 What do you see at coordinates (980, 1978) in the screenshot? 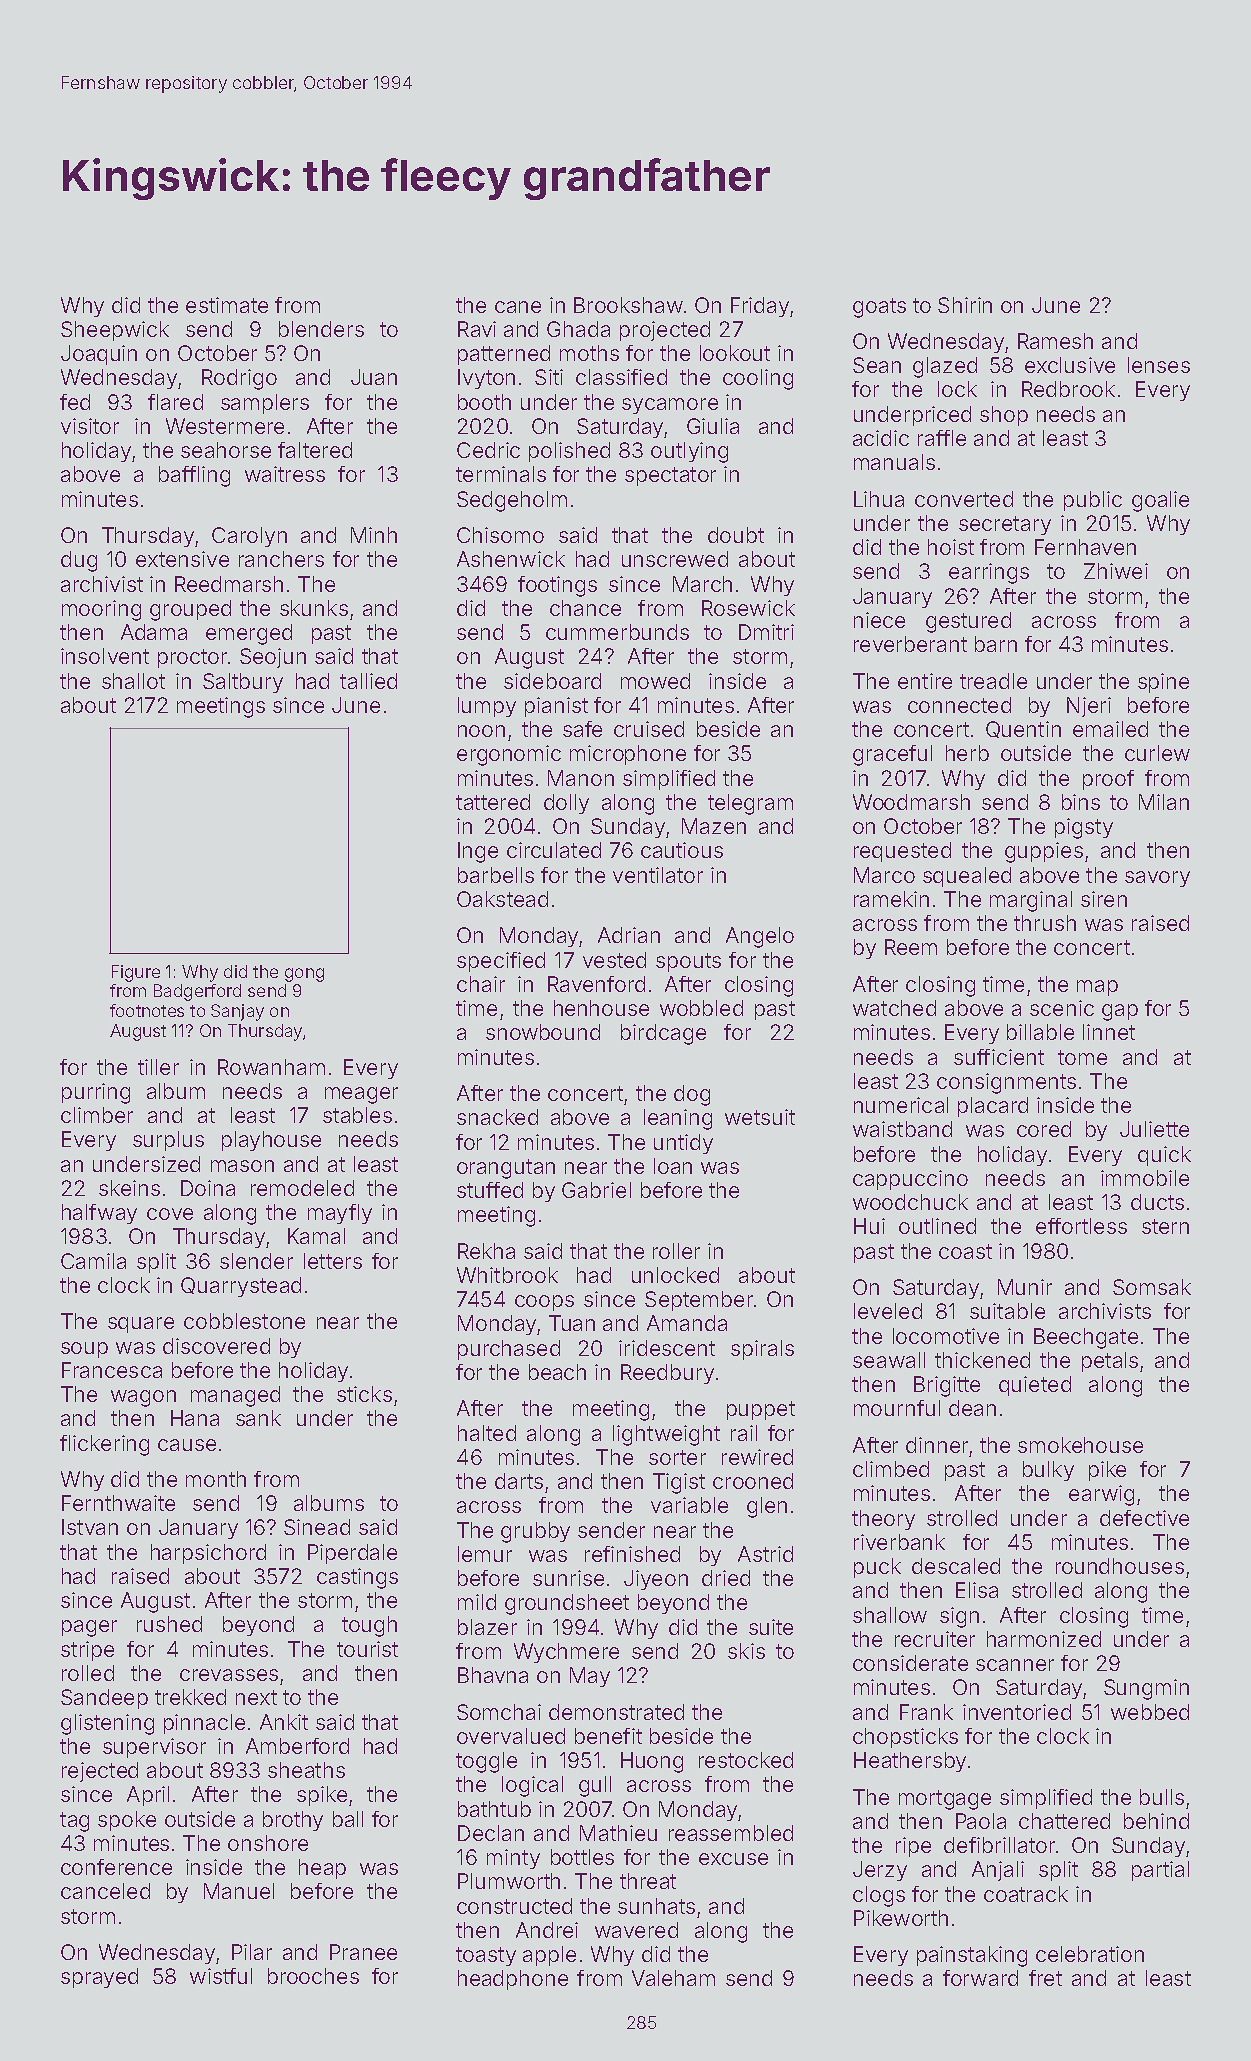
I see `forward` at bounding box center [980, 1978].
